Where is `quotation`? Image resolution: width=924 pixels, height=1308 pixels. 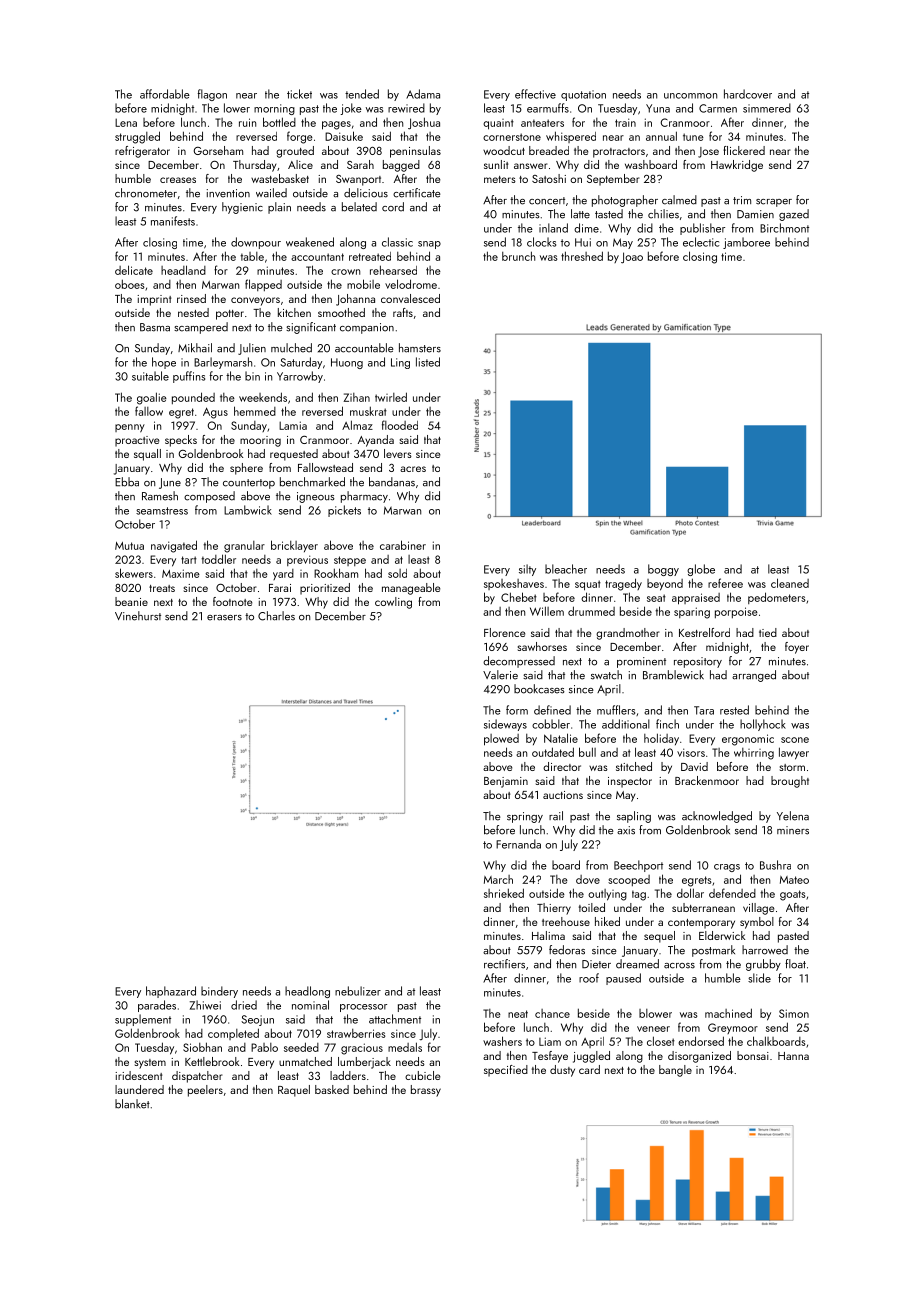
quotation is located at coordinates (583, 95).
